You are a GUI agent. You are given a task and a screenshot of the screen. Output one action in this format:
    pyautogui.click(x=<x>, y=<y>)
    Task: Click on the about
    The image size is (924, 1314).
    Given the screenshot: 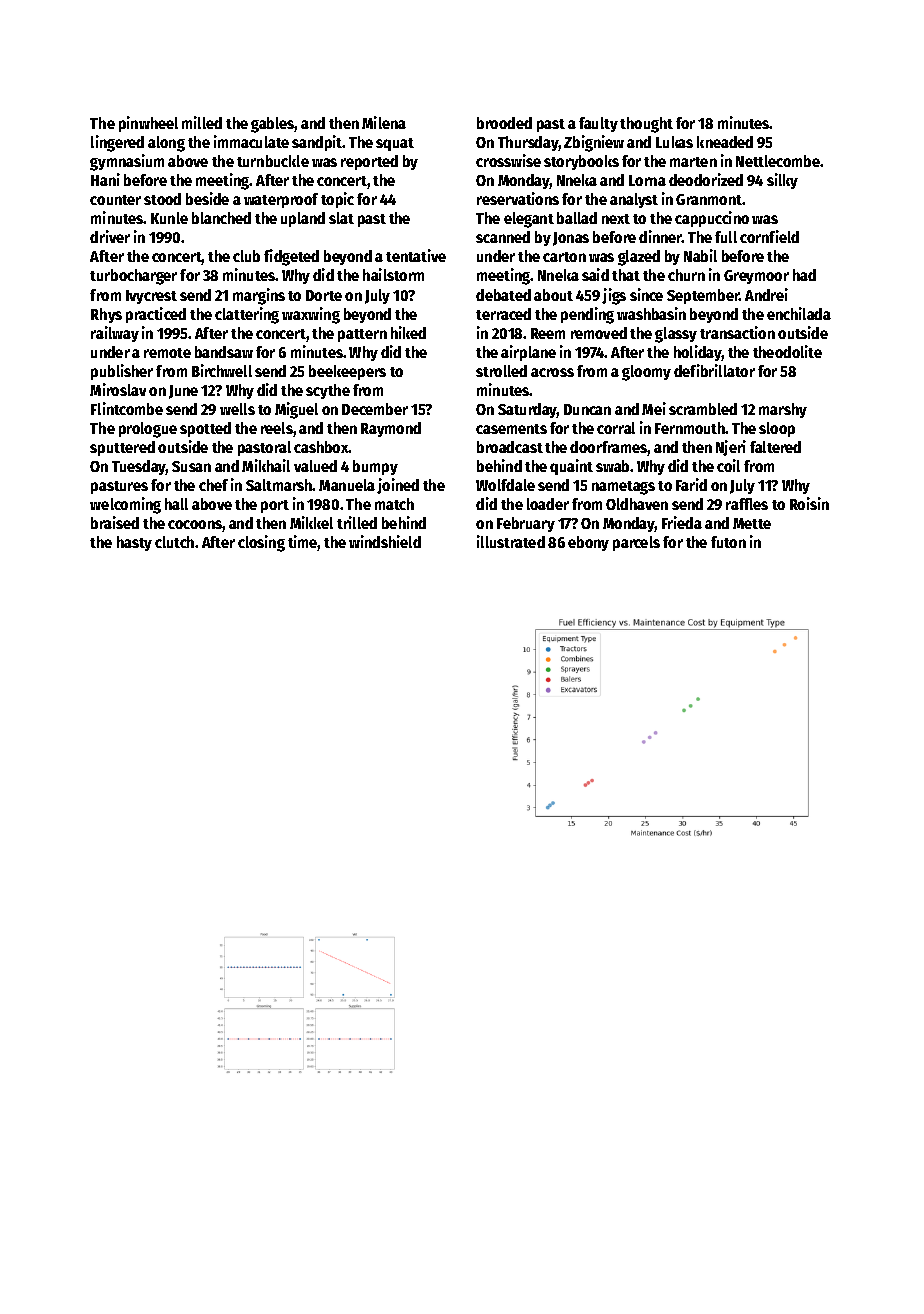 What is the action you would take?
    pyautogui.click(x=553, y=295)
